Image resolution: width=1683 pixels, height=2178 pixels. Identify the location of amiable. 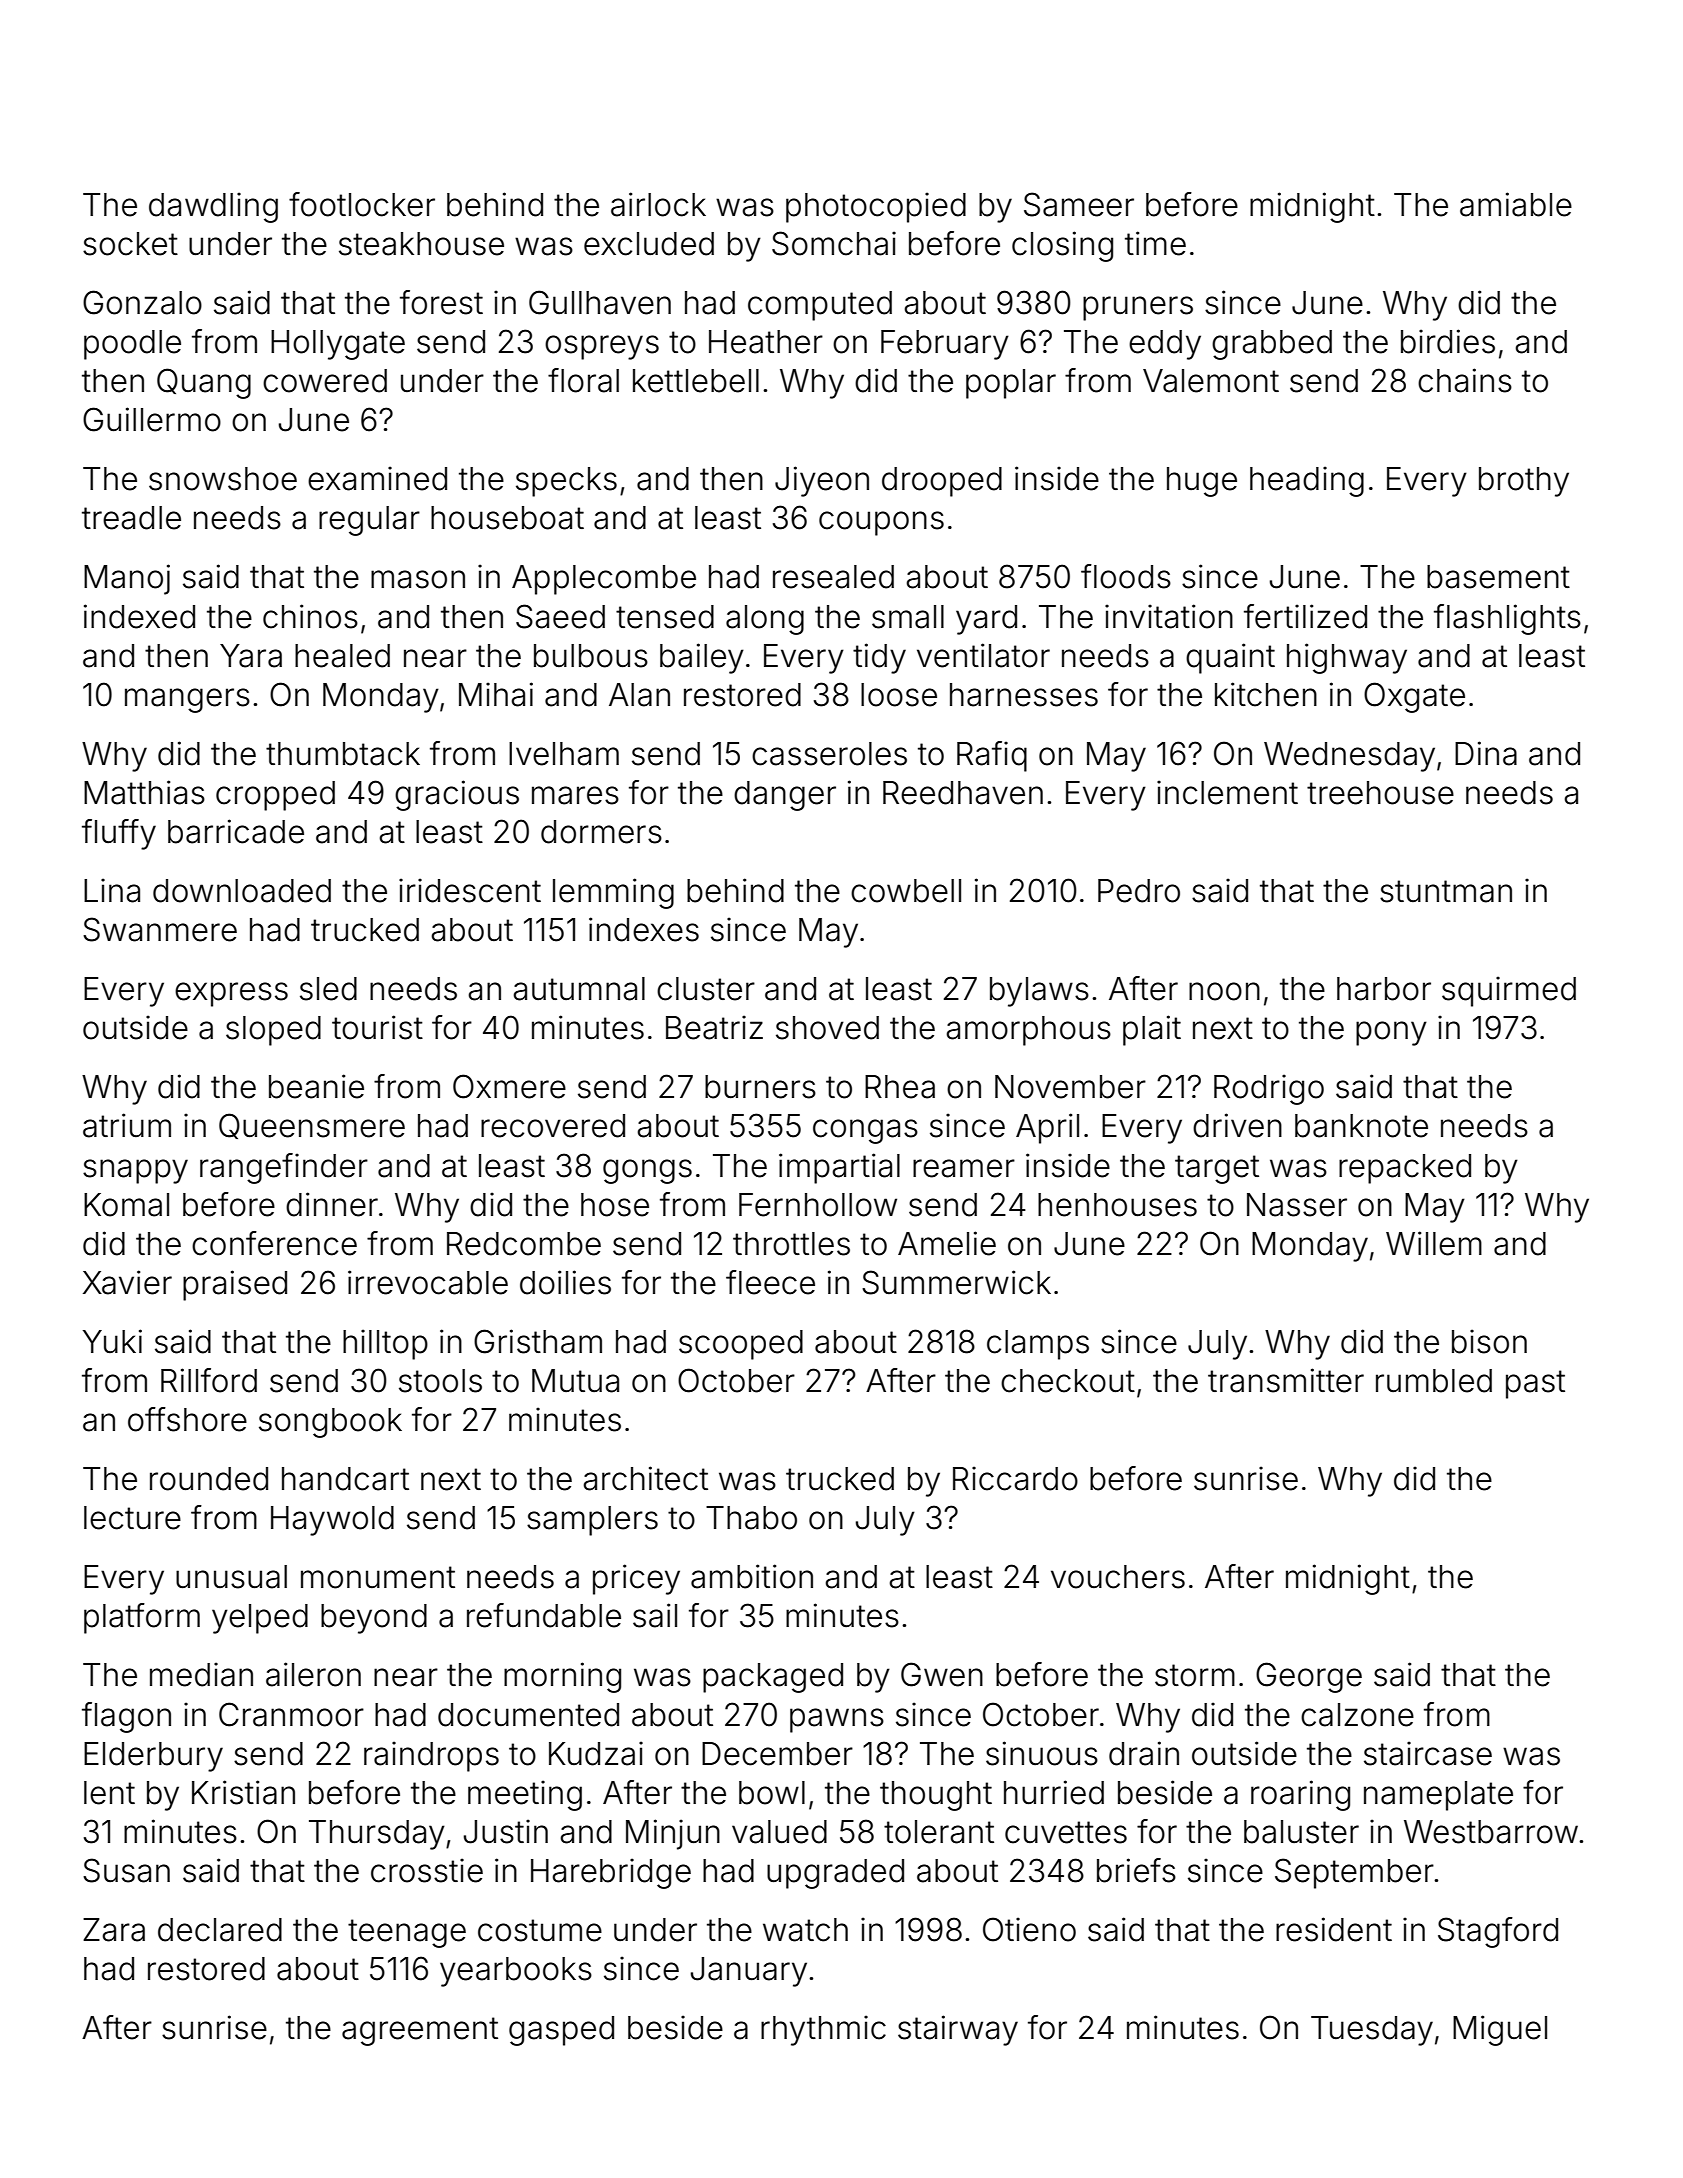
(1516, 204).
